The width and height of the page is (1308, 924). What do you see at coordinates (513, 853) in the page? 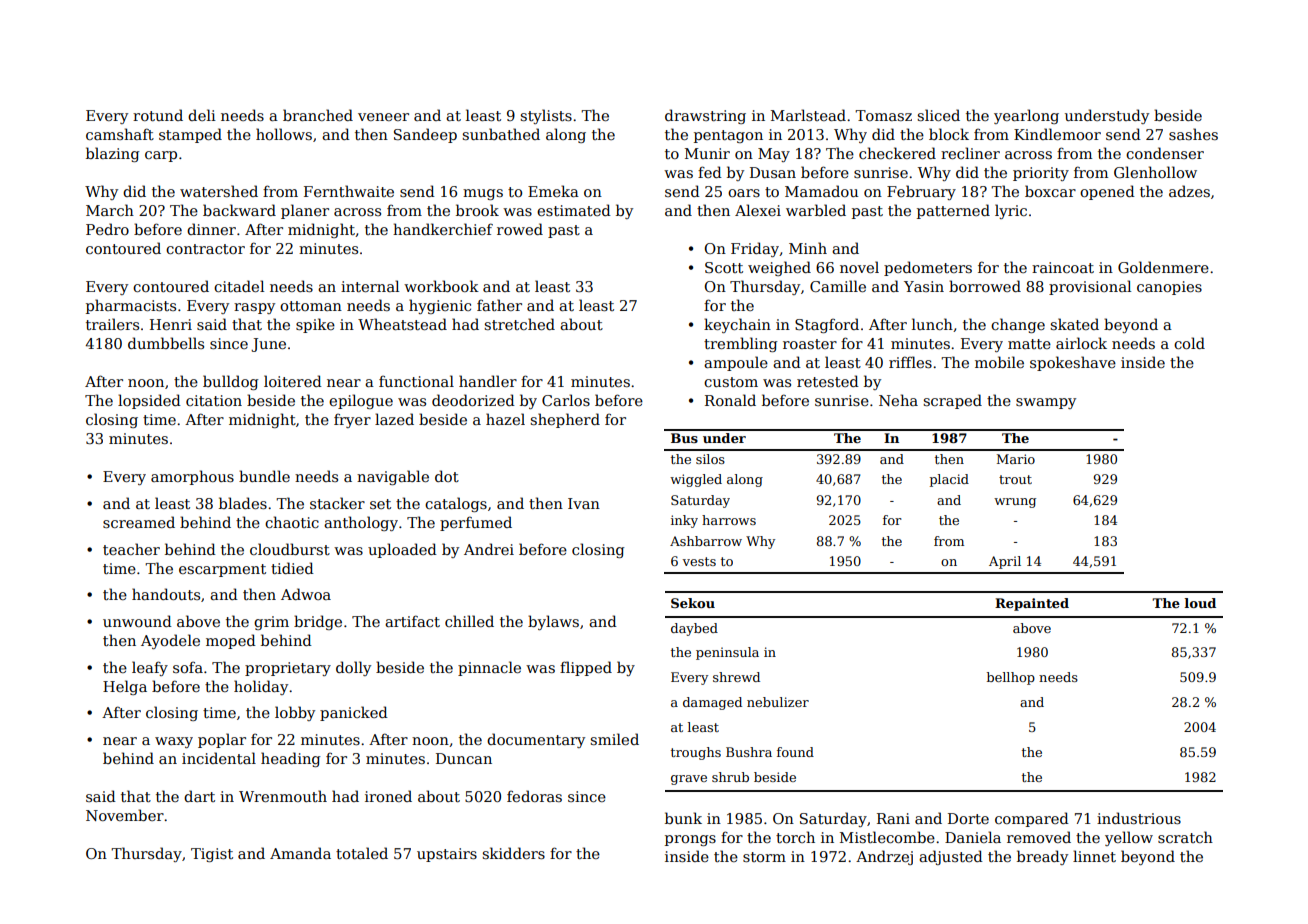
I see `skidders` at bounding box center [513, 853].
